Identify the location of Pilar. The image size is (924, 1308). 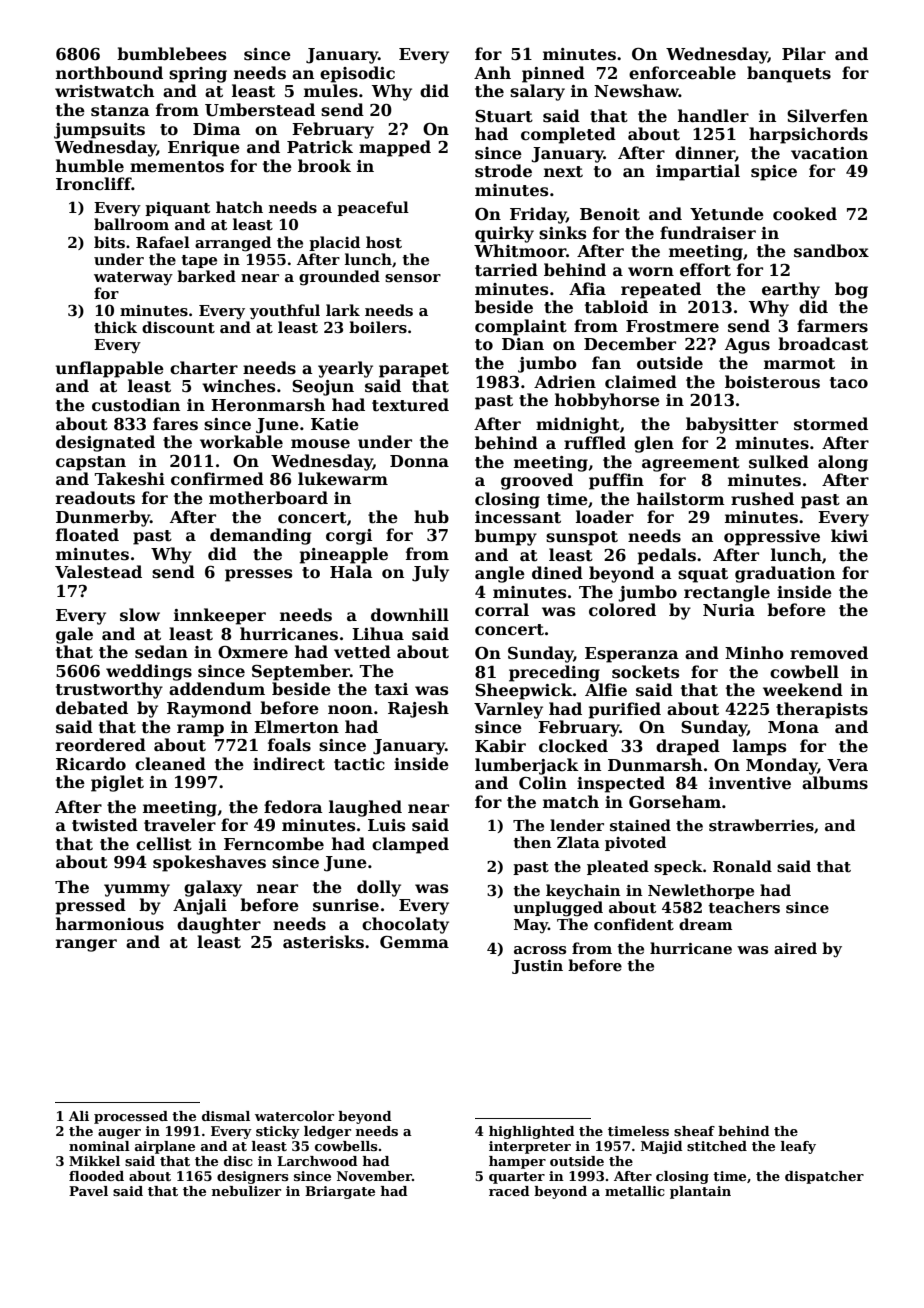
(804, 53).
